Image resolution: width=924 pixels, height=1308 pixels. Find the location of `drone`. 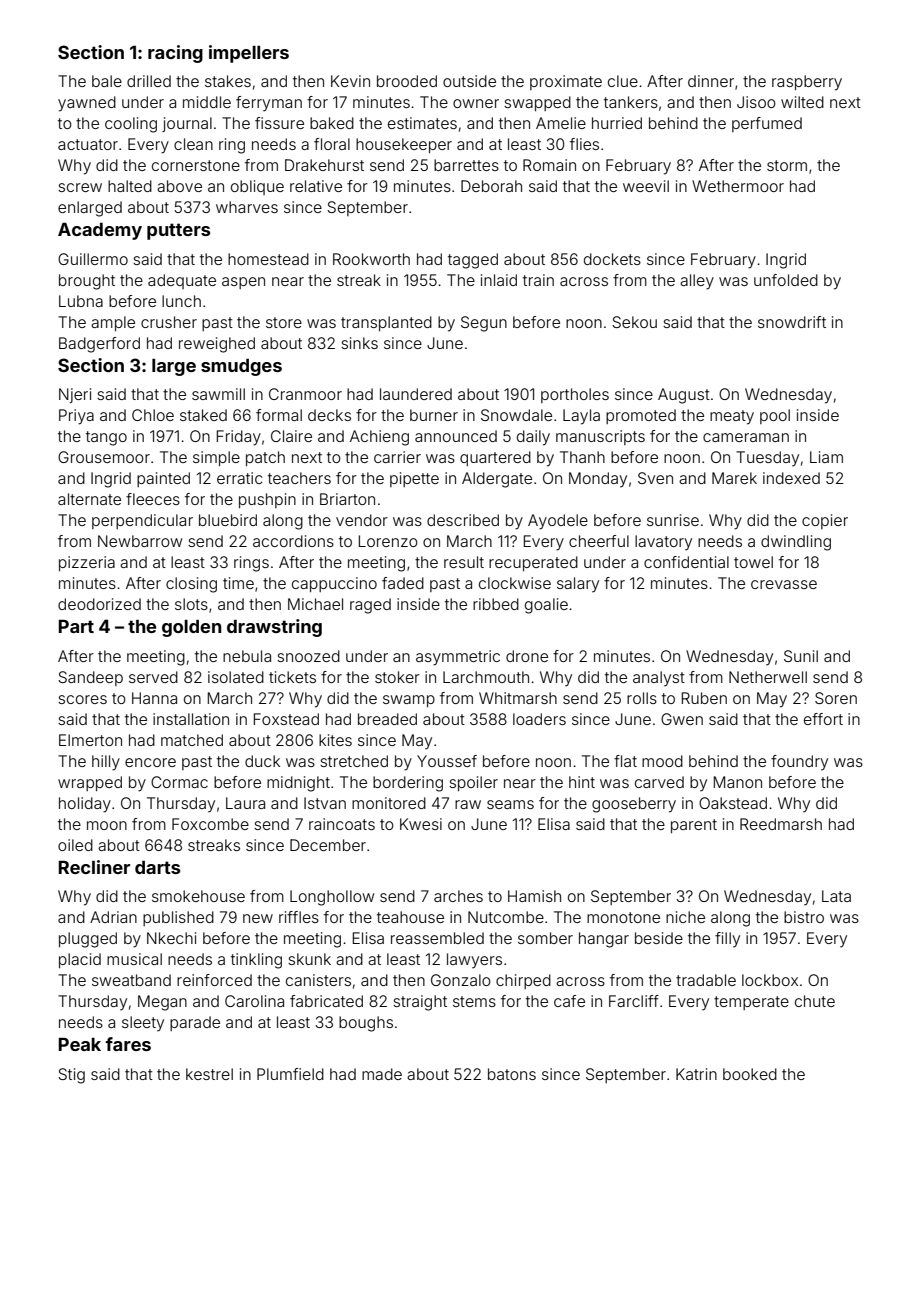

drone is located at coordinates (527, 656).
